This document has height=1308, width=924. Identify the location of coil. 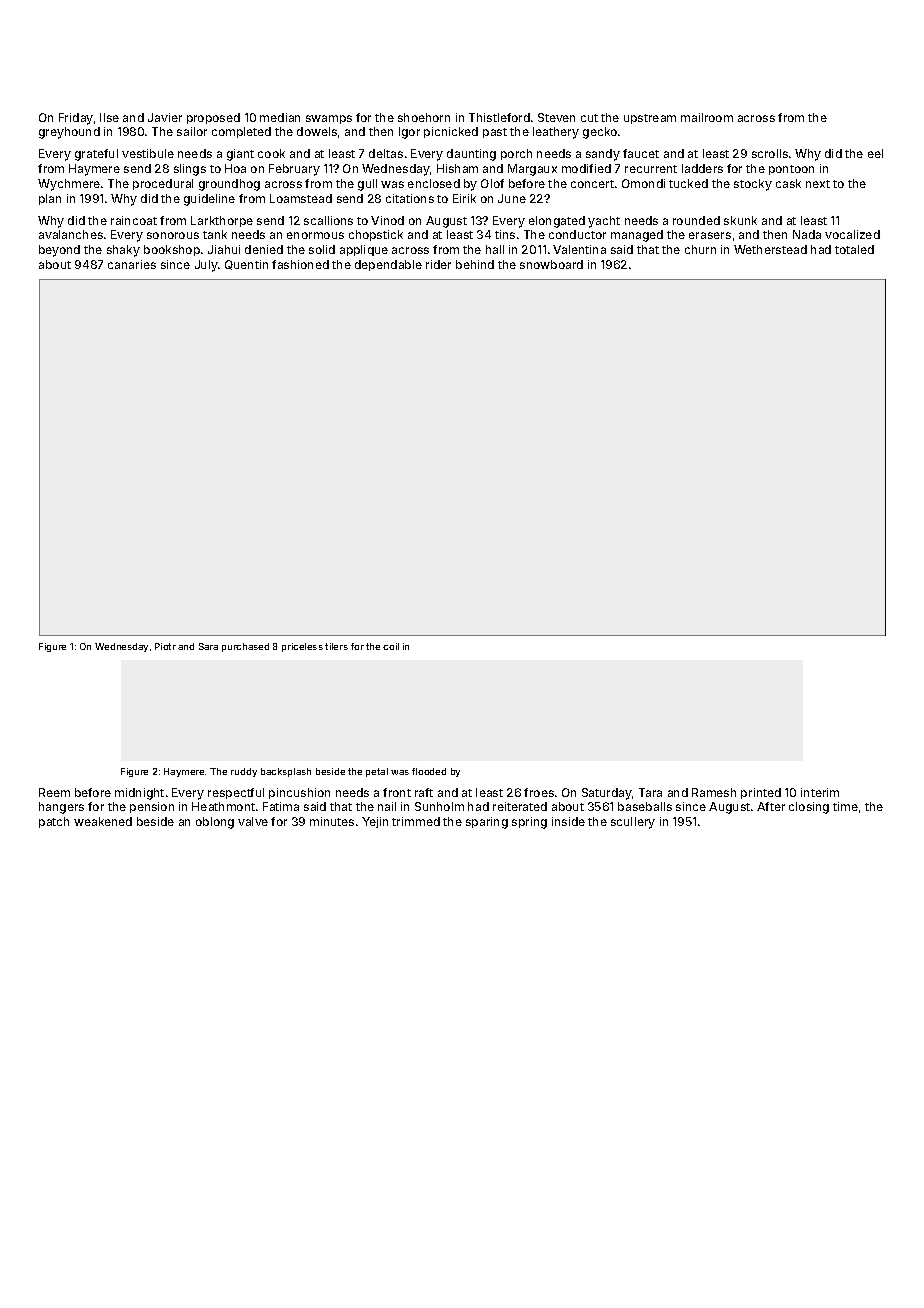
(391, 646).
